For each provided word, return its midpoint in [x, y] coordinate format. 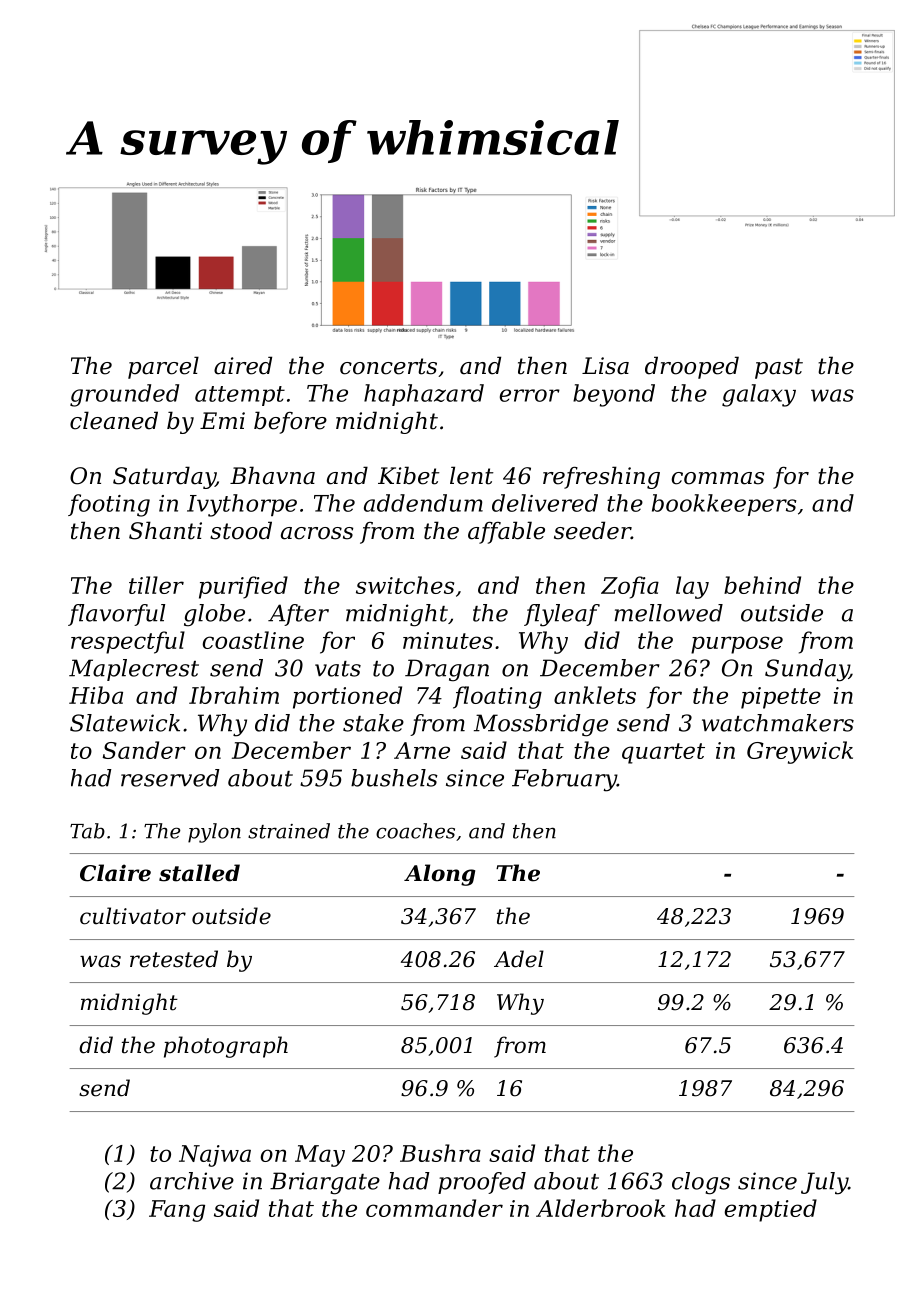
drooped [692, 367]
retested [174, 959]
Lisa [605, 366]
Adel [519, 959]
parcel [163, 367]
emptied [770, 1210]
